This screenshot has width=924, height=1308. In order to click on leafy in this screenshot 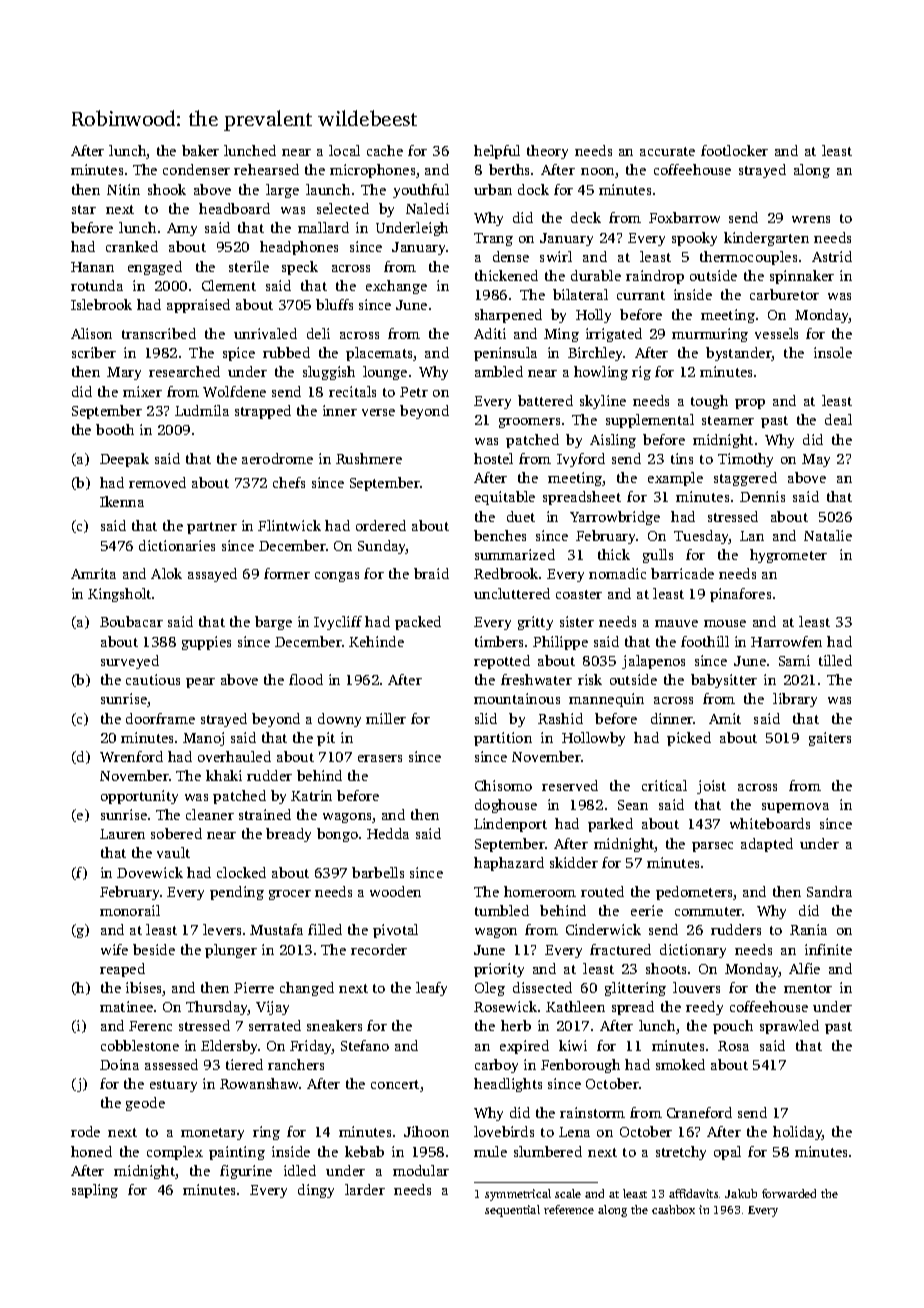, I will do `click(431, 989)`.
